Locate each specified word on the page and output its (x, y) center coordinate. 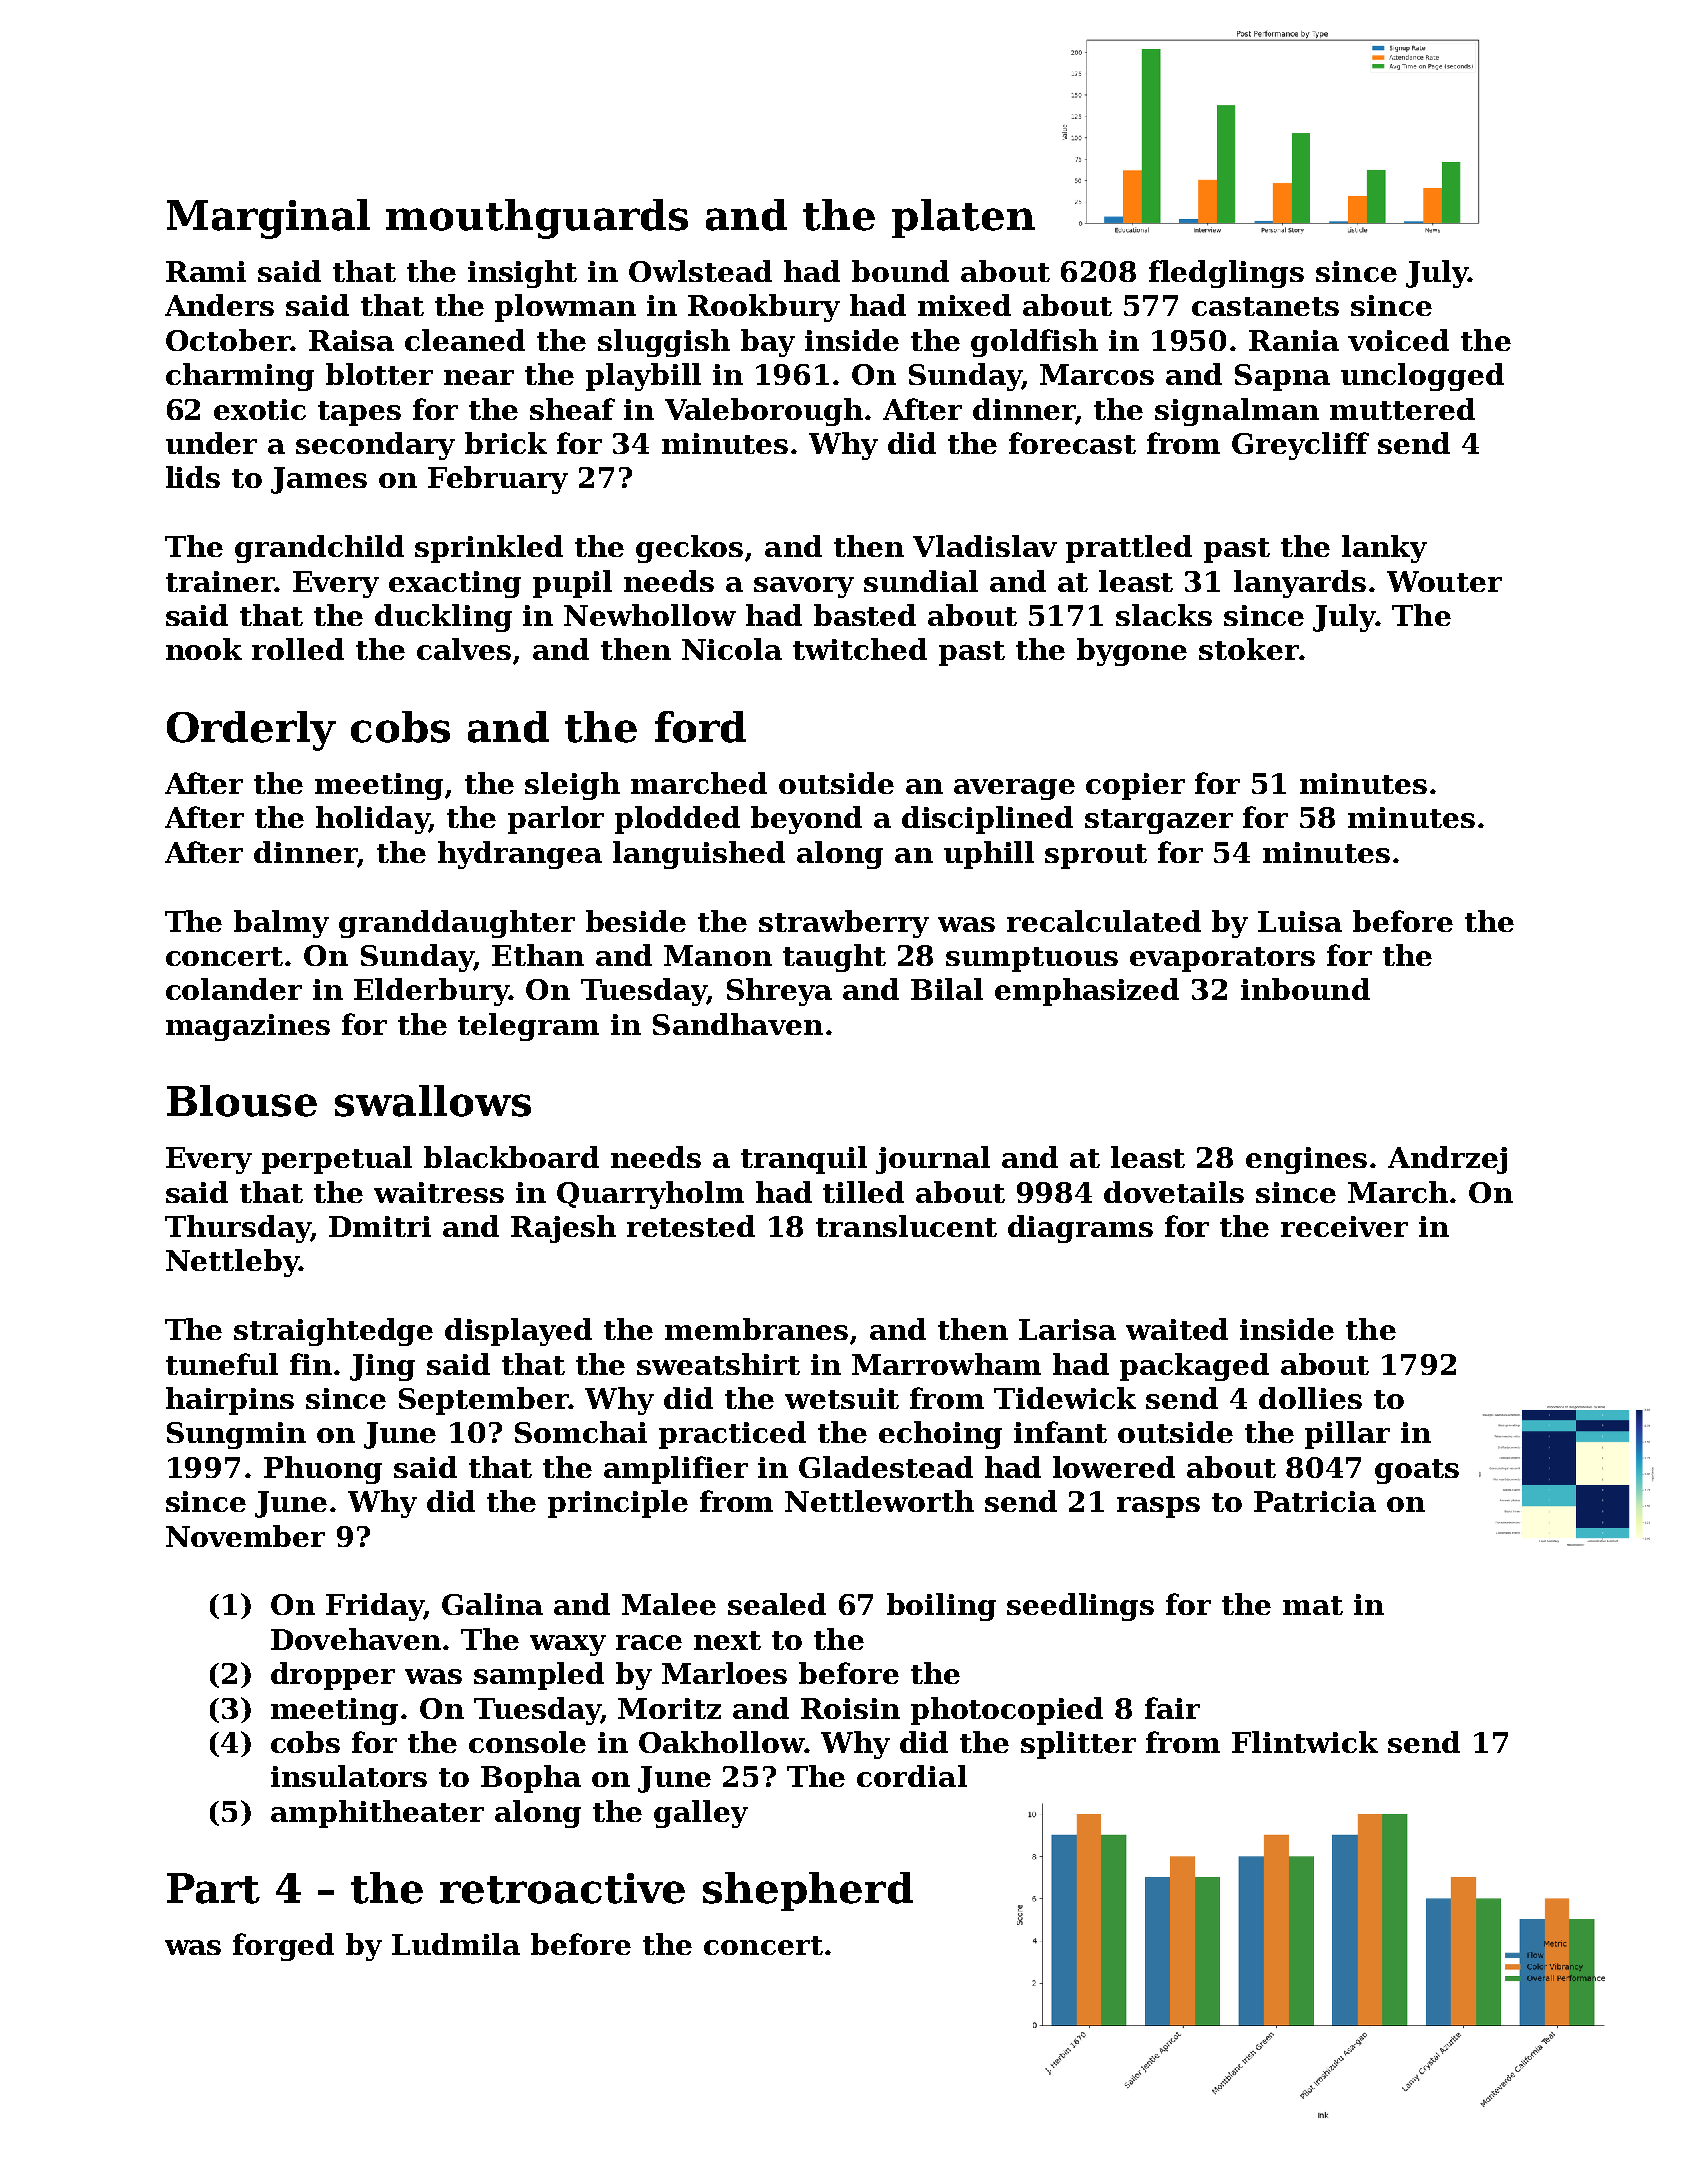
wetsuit (842, 1398)
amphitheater (377, 1814)
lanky (1384, 549)
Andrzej (1447, 1160)
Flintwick (1305, 1742)
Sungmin (236, 1435)
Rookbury (764, 308)
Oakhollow (722, 1742)
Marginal (268, 219)
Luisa (1300, 921)
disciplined (987, 820)
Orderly (251, 731)
